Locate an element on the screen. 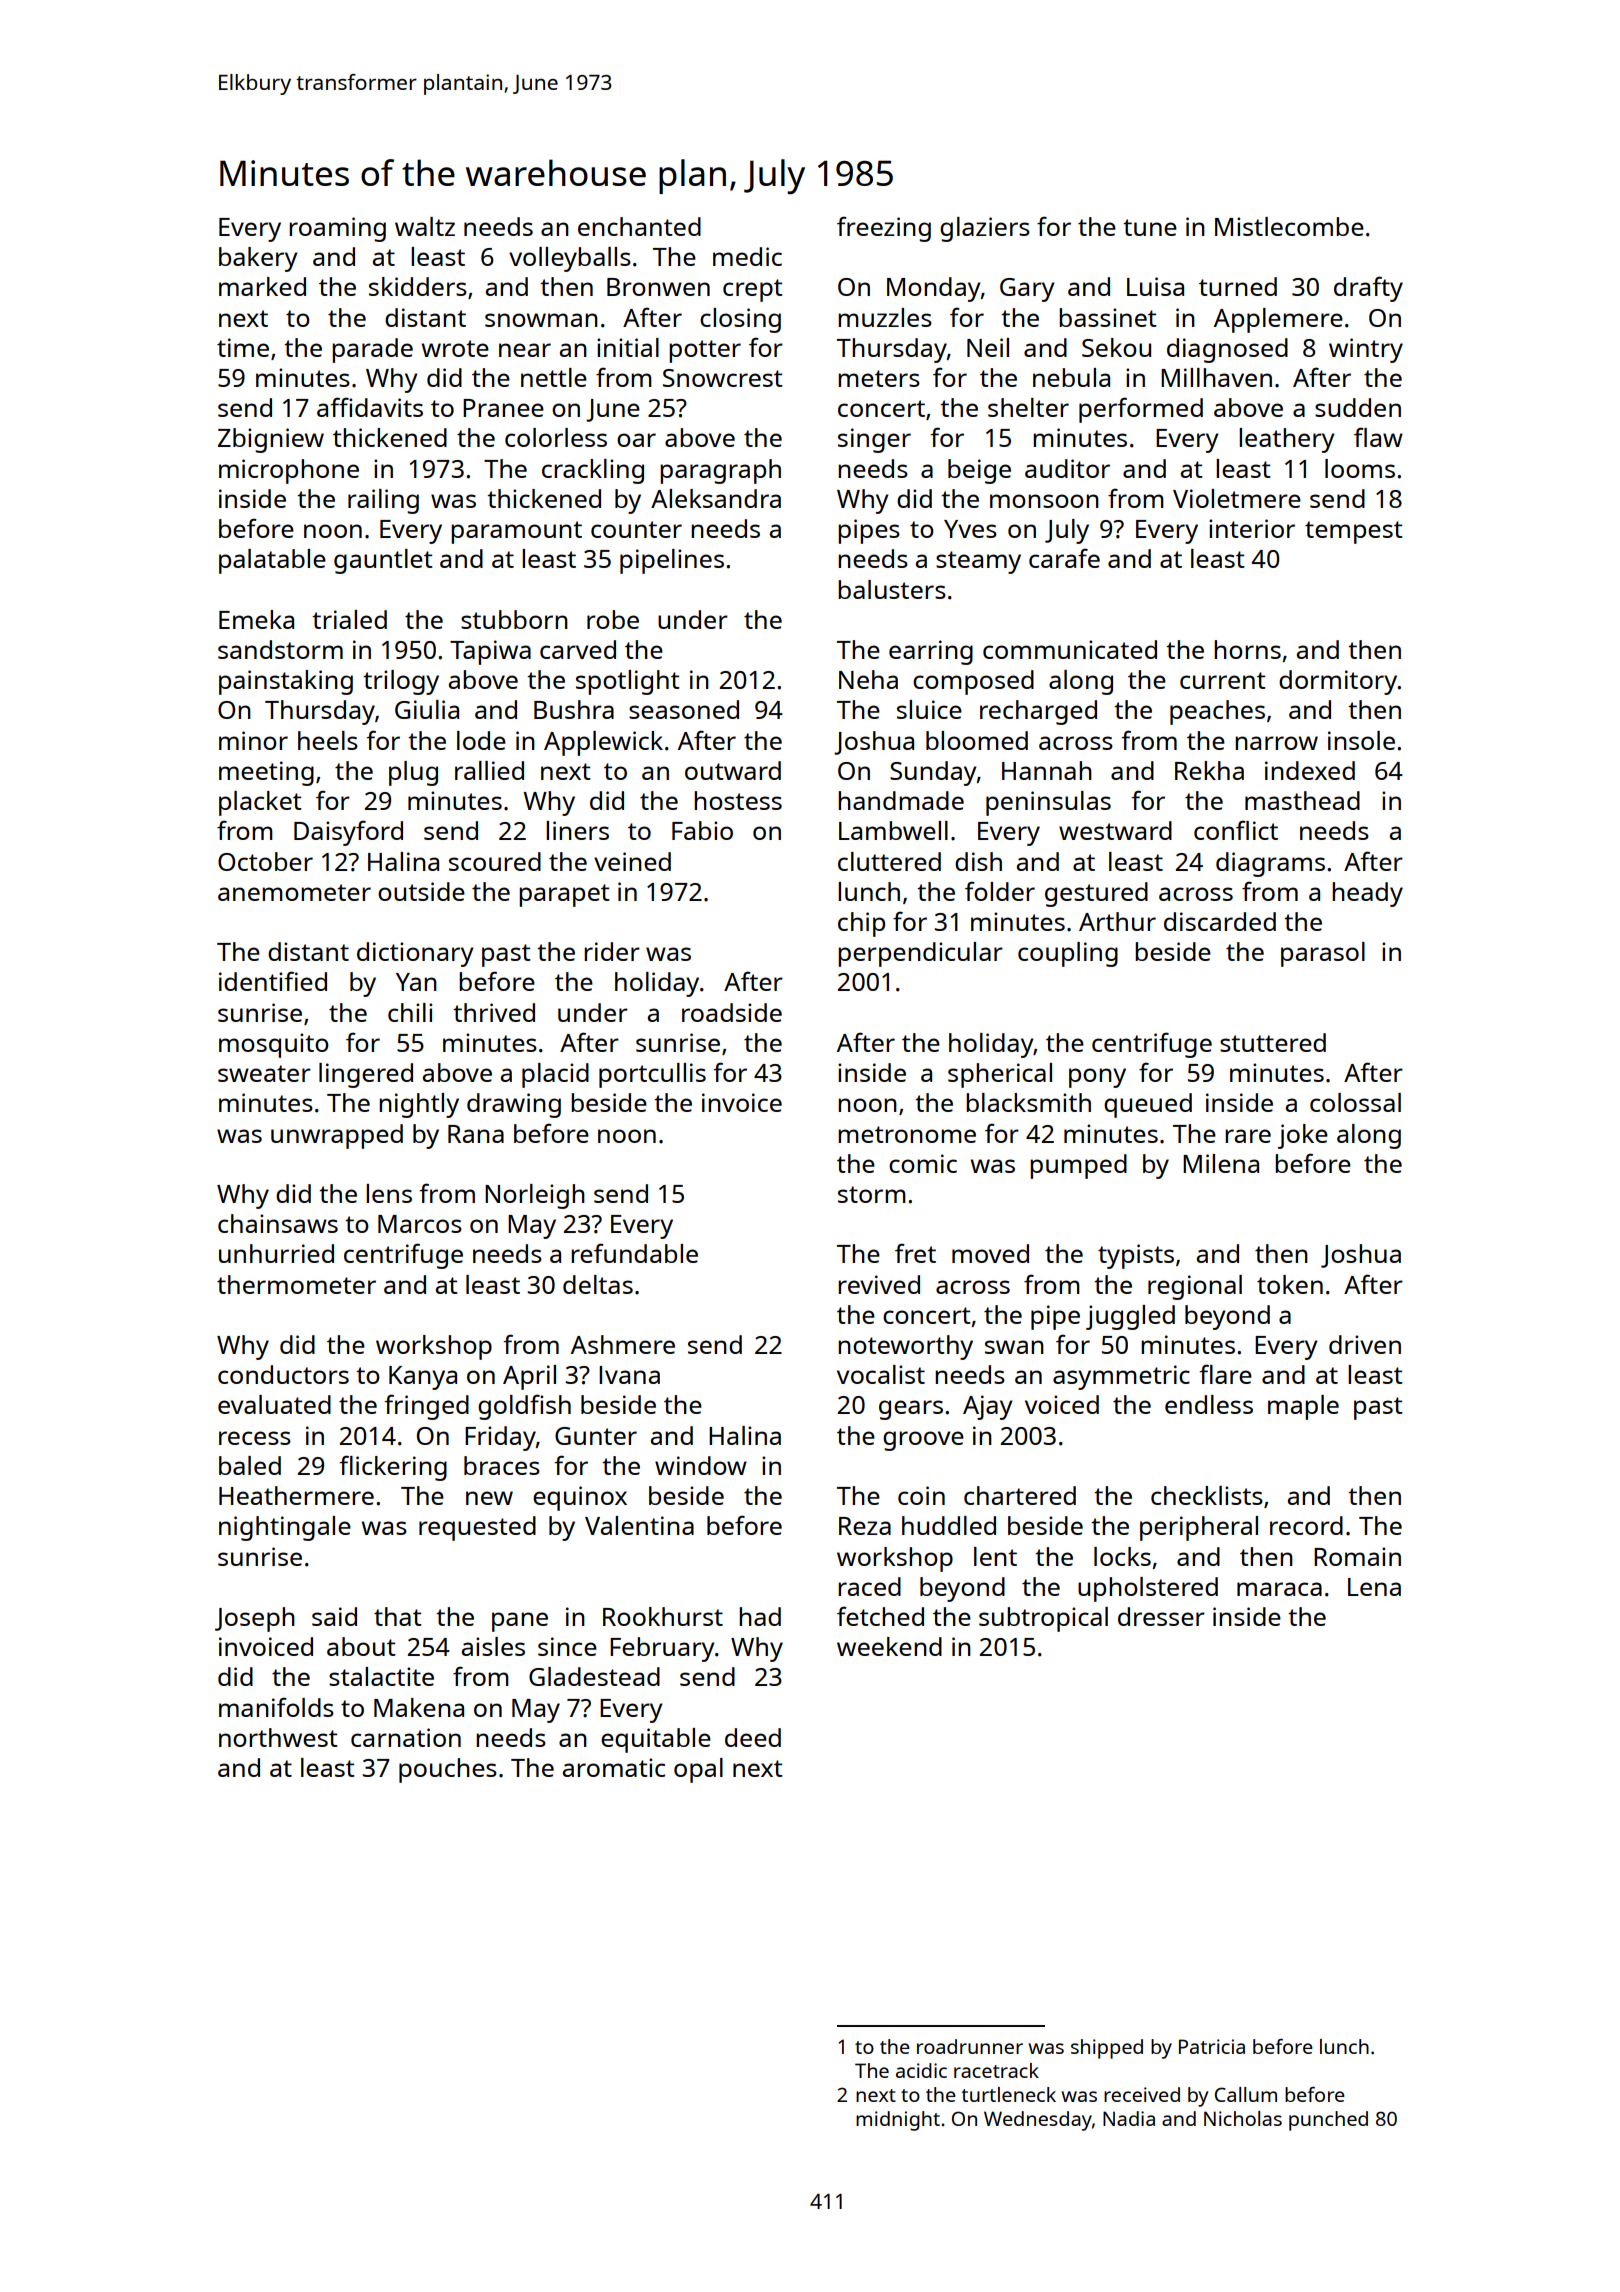 The image size is (1620, 2292). turtleneck is located at coordinates (1008, 2094).
